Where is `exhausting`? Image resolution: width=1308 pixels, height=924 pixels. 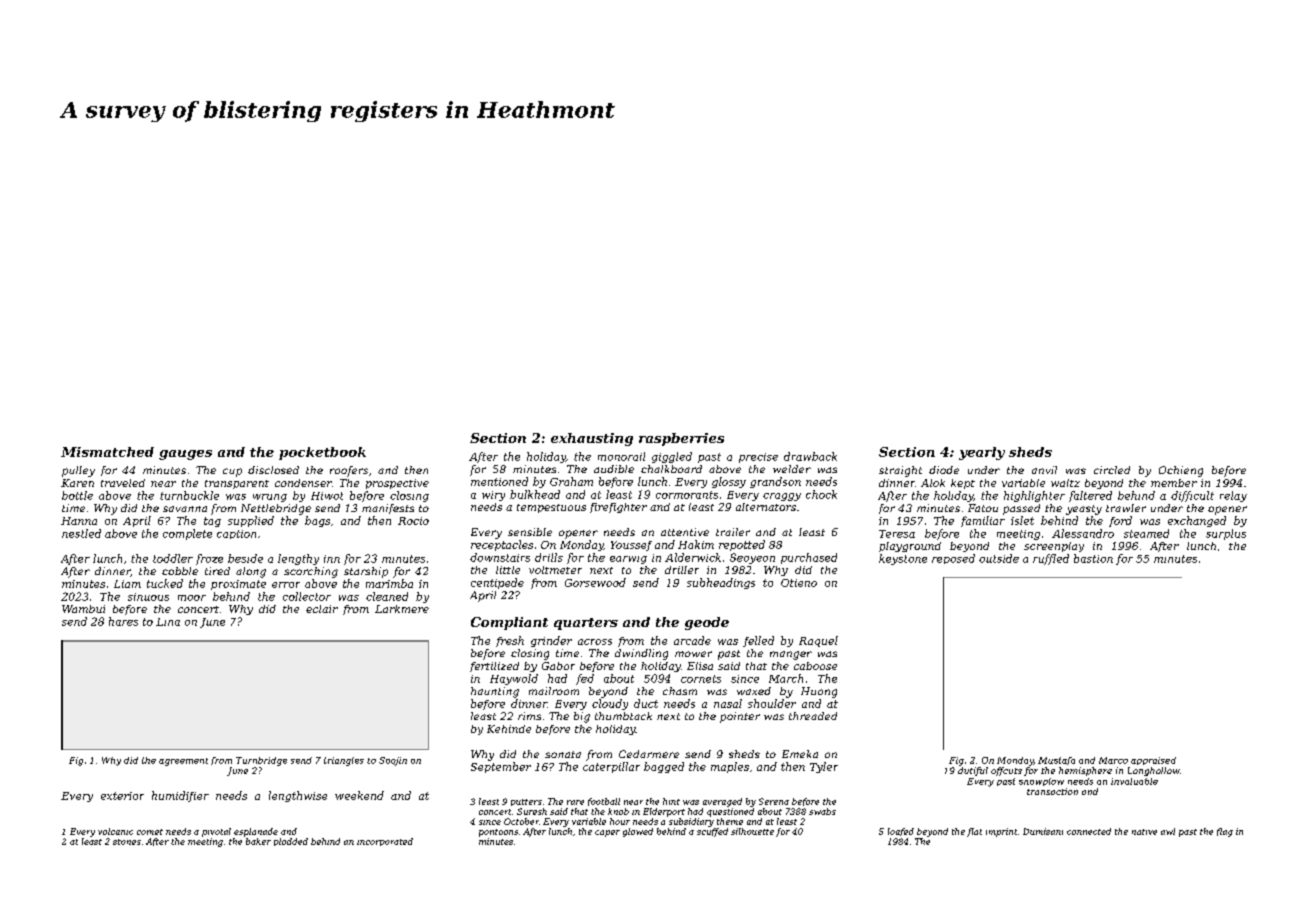
exhausting is located at coordinates (592, 439).
